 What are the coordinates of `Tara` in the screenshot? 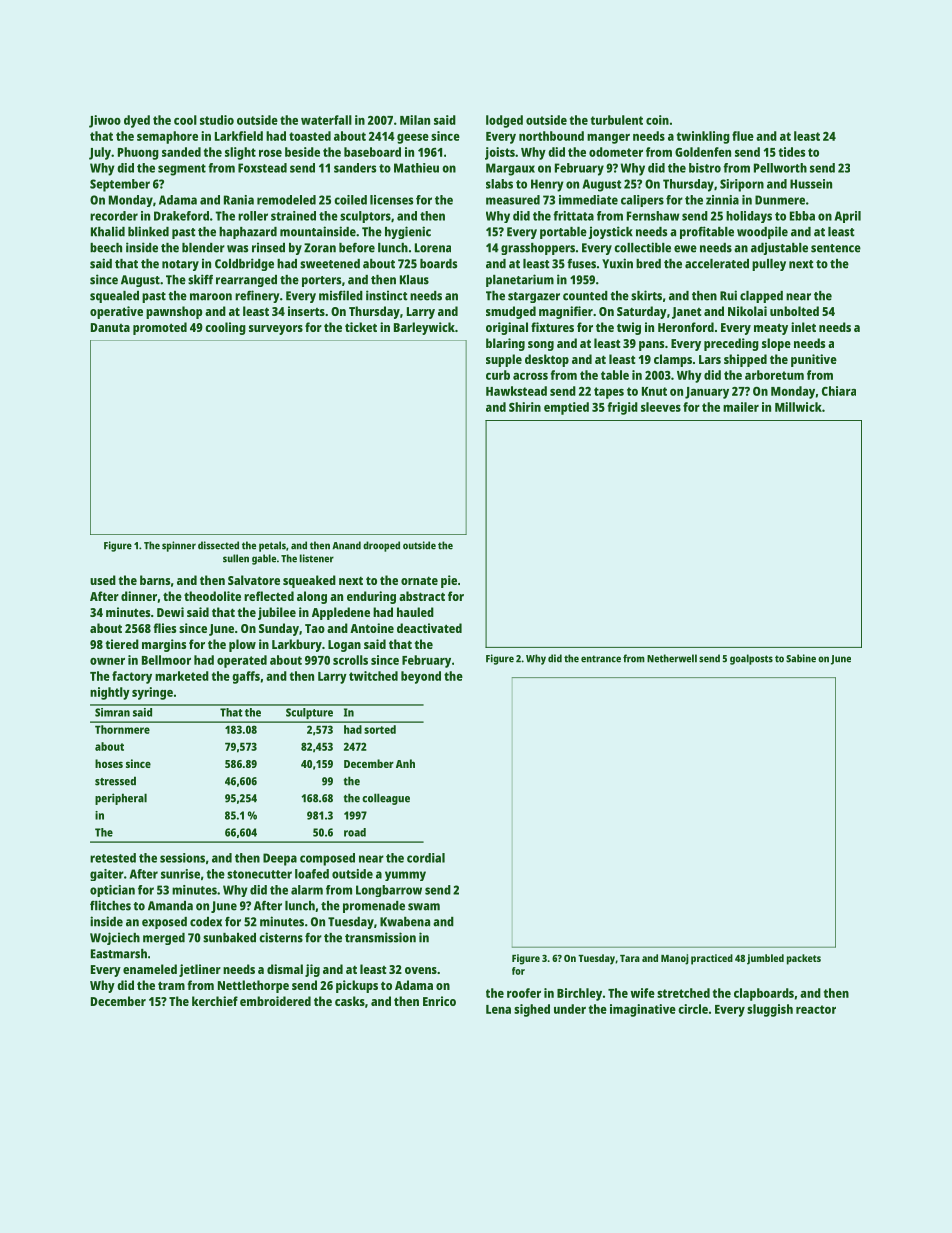 It's located at (630, 958).
